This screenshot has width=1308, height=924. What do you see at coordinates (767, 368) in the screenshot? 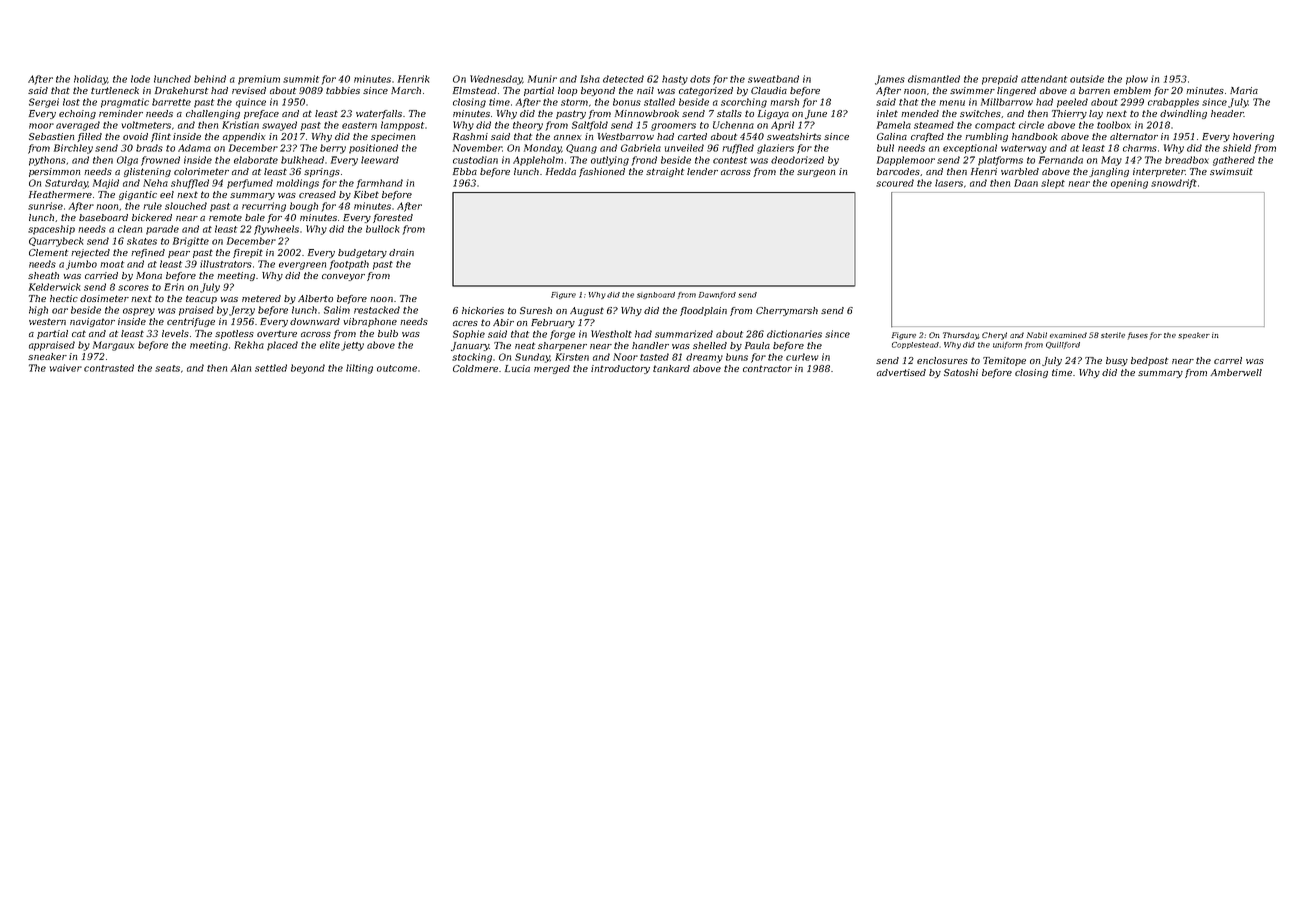
I see `contractor` at bounding box center [767, 368].
